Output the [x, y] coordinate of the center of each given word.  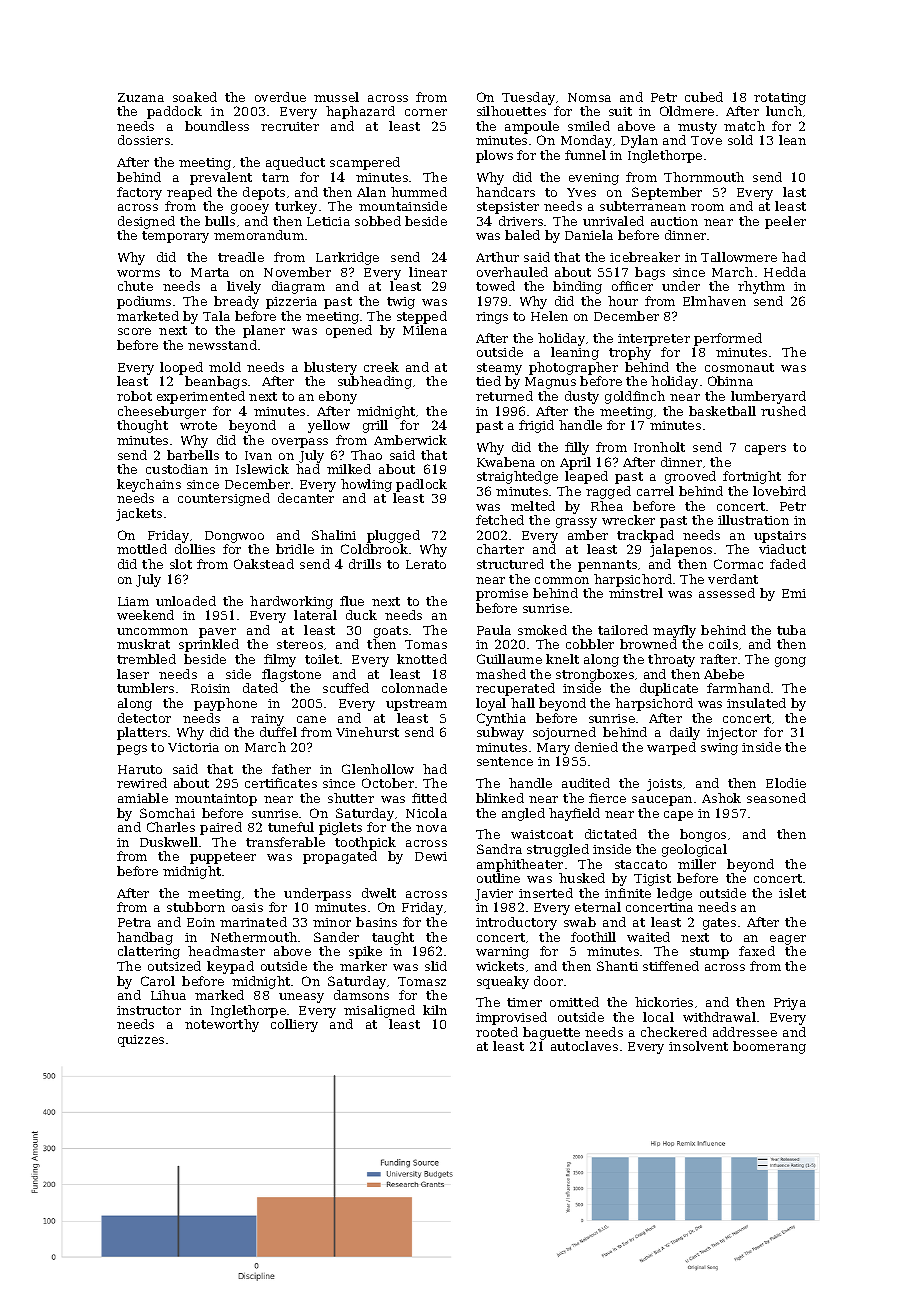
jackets [139, 514]
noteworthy [222, 1025]
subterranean [643, 206]
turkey [296, 207]
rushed [783, 411]
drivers [521, 221]
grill [375, 426]
